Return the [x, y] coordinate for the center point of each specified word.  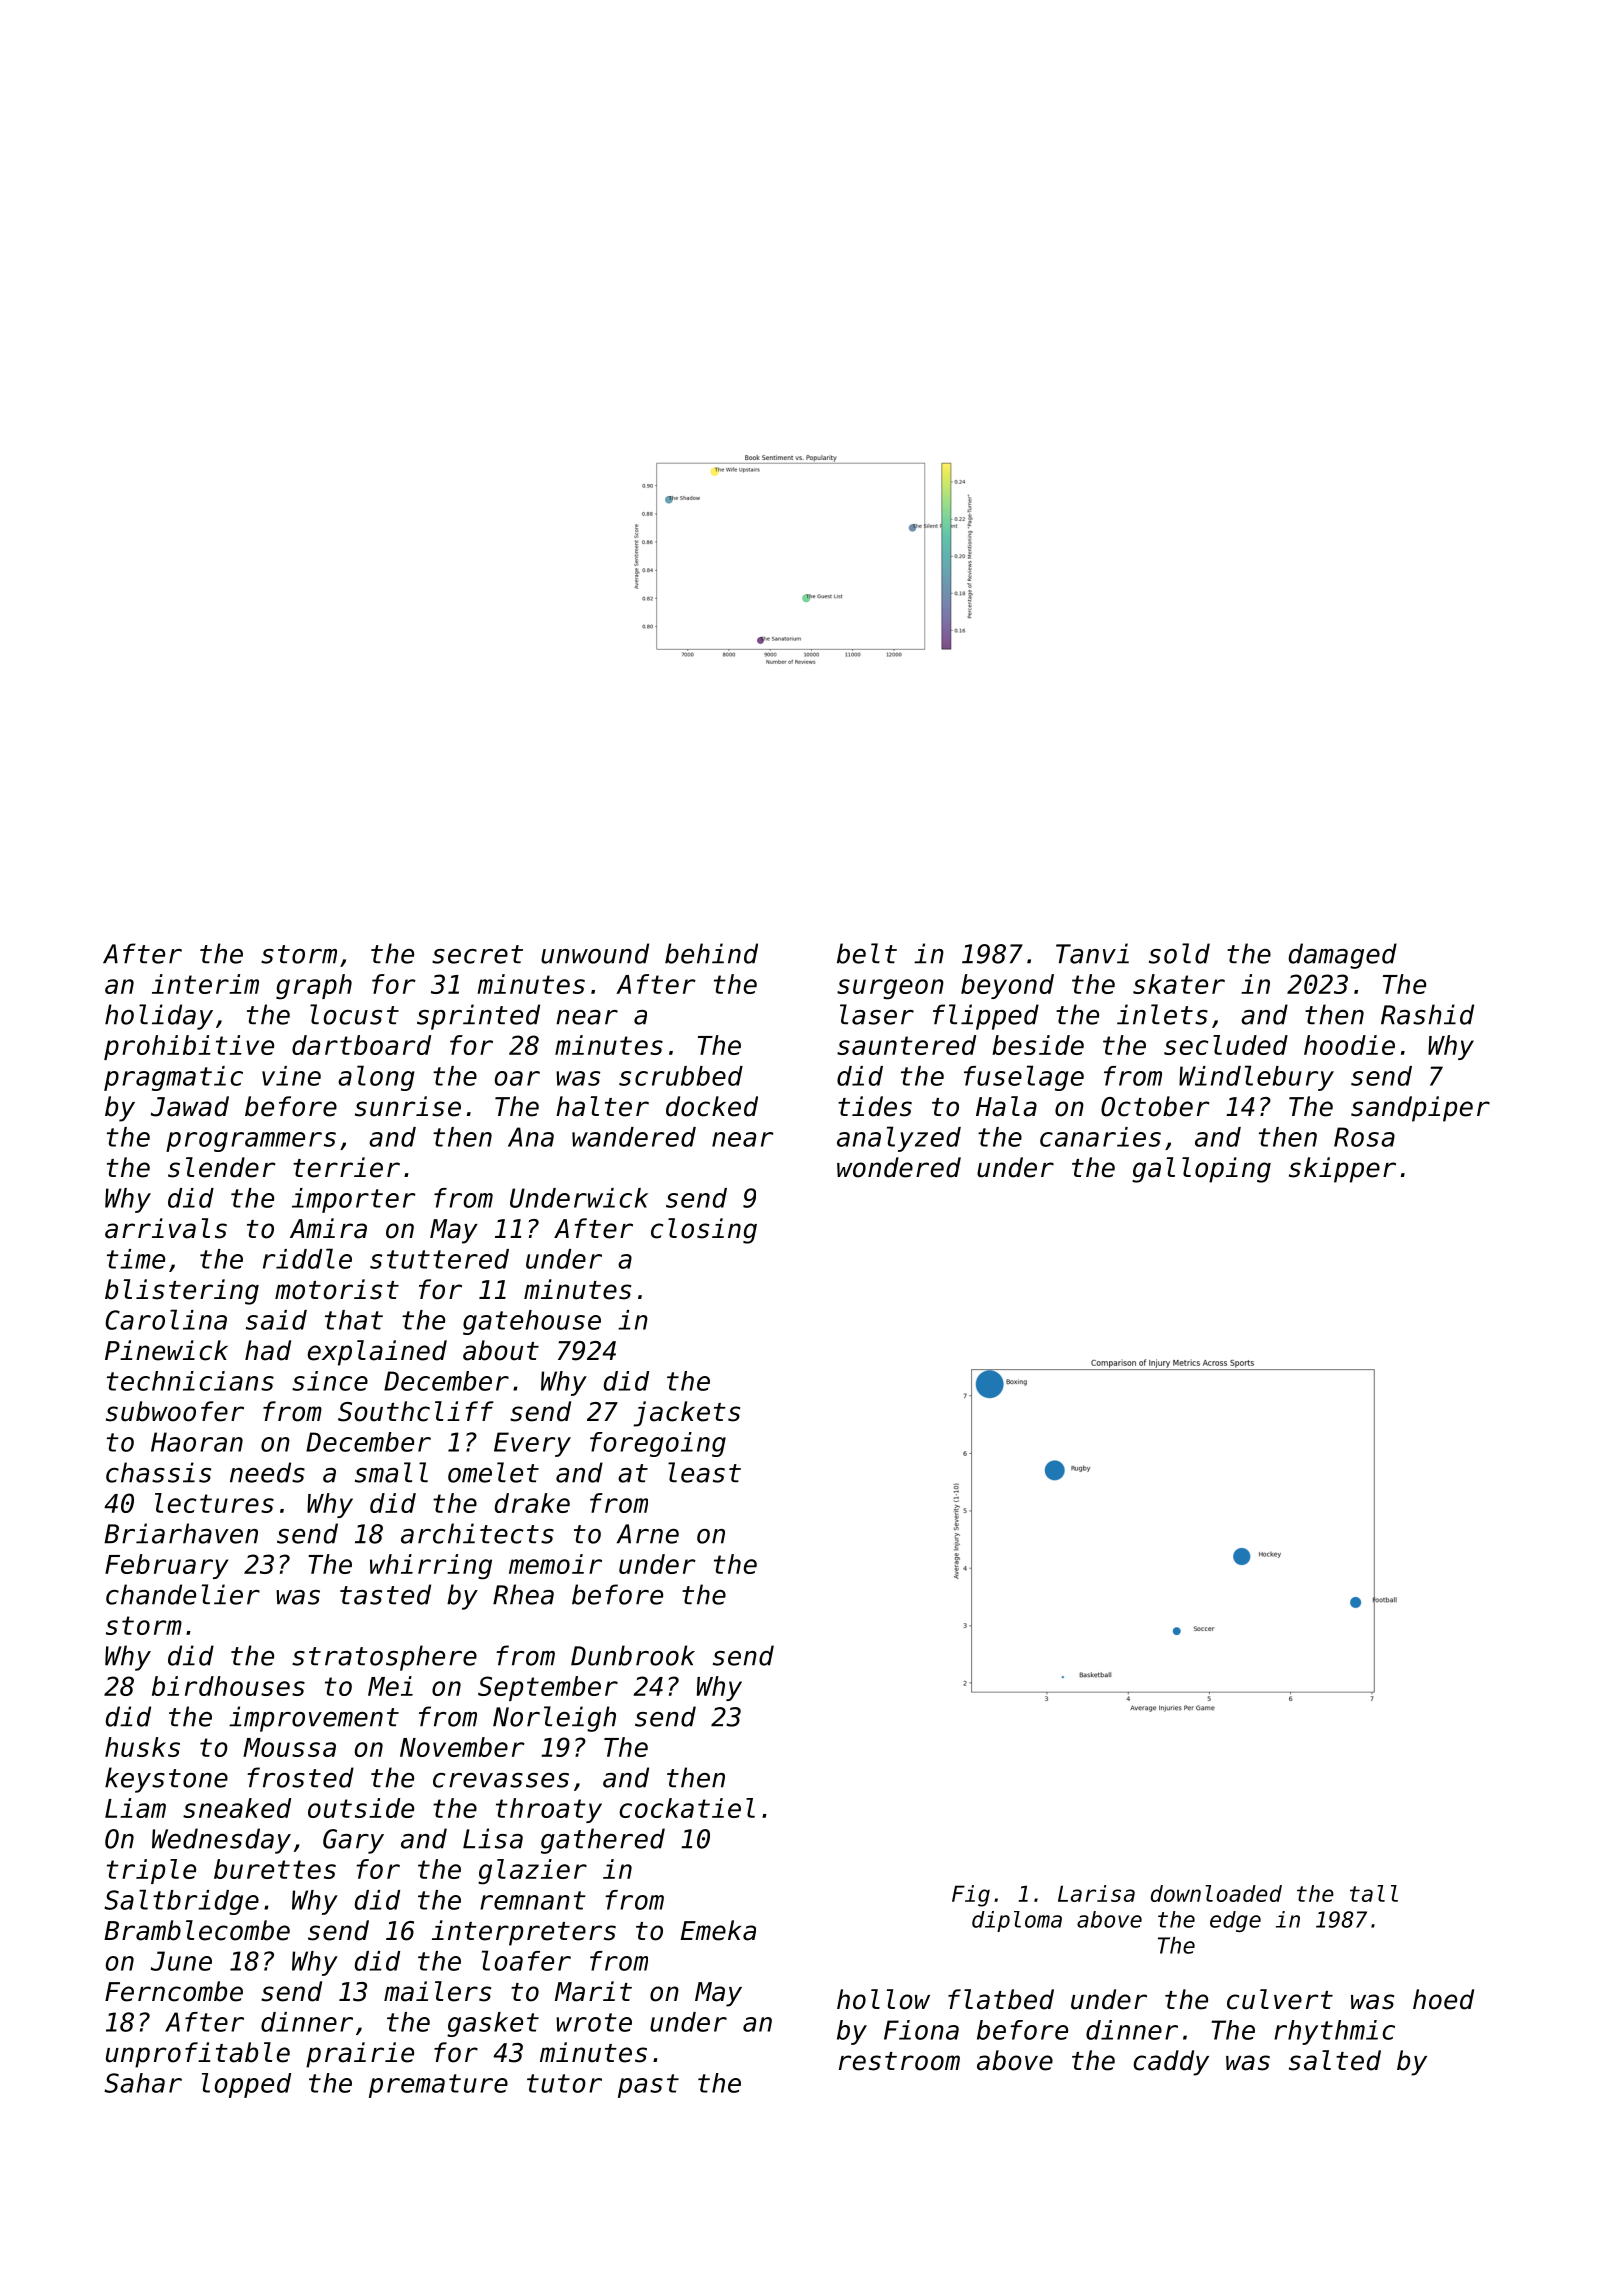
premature [438, 2086]
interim [205, 984]
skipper [1342, 1170]
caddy [1171, 2063]
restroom [899, 2061]
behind [711, 953]
